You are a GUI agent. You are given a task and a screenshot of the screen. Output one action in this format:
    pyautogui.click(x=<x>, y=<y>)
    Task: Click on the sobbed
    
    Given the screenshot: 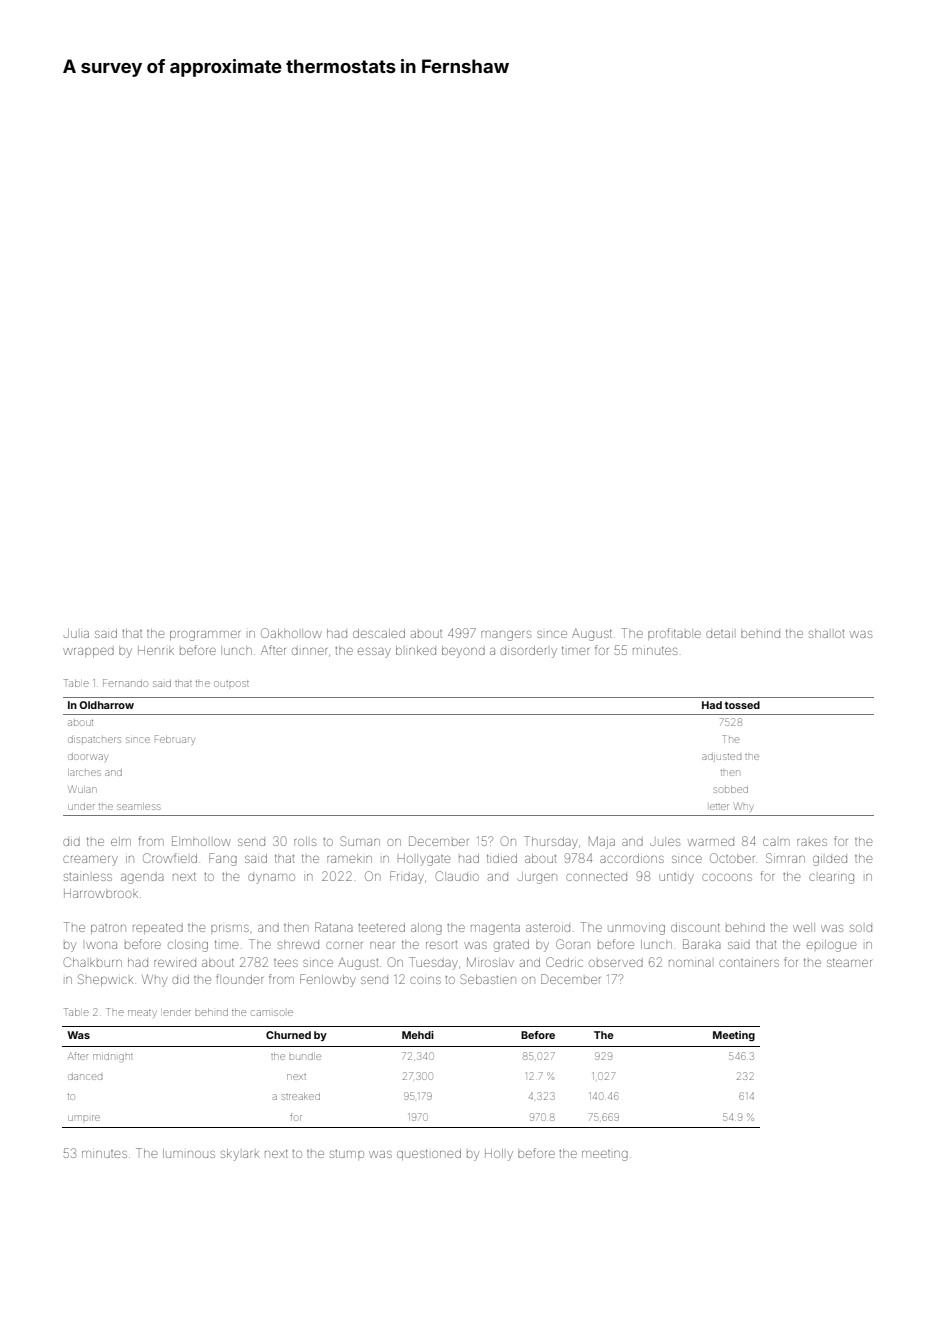 What is the action you would take?
    pyautogui.click(x=731, y=789)
